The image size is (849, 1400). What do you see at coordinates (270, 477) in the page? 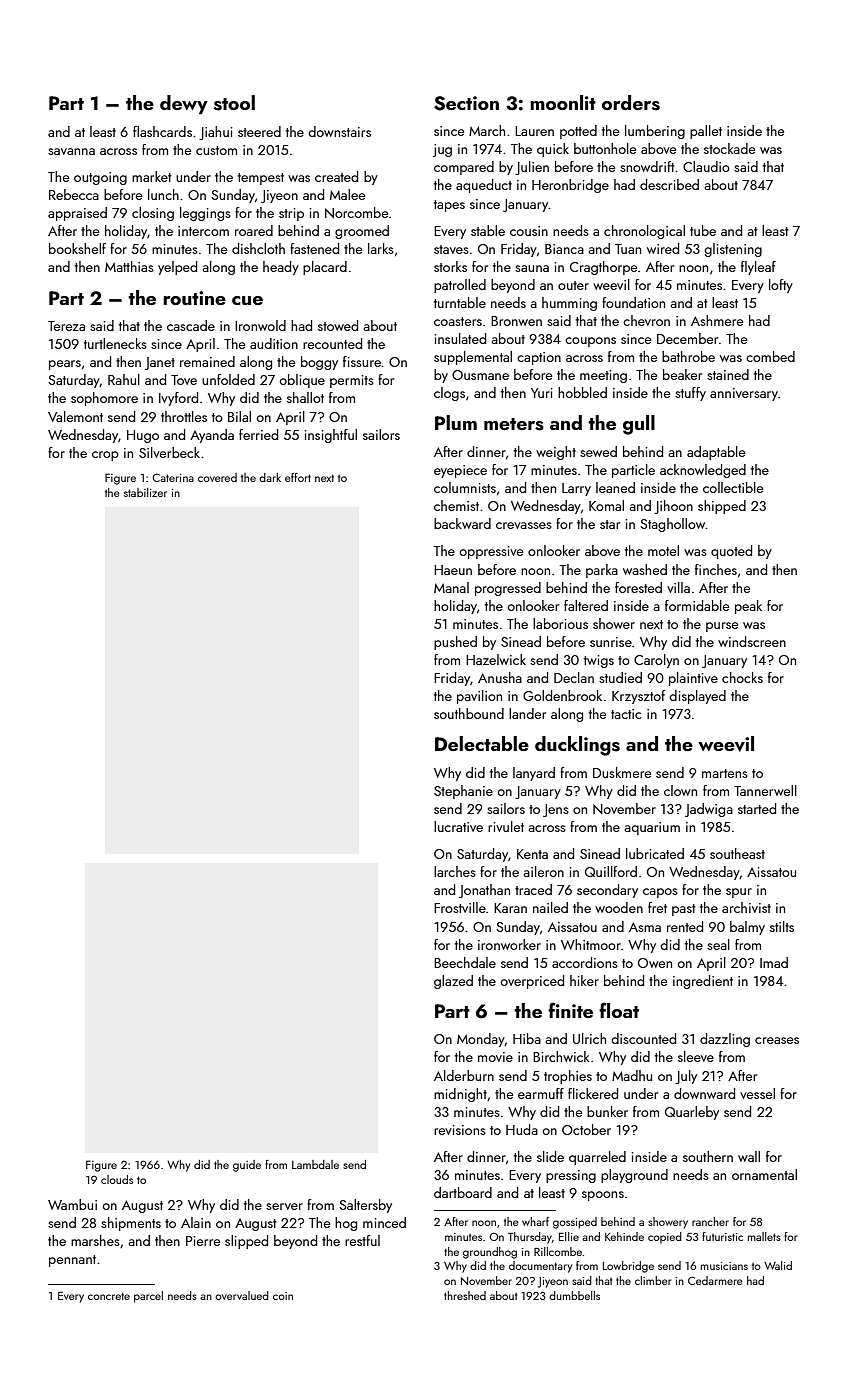
I see `dark` at bounding box center [270, 477].
